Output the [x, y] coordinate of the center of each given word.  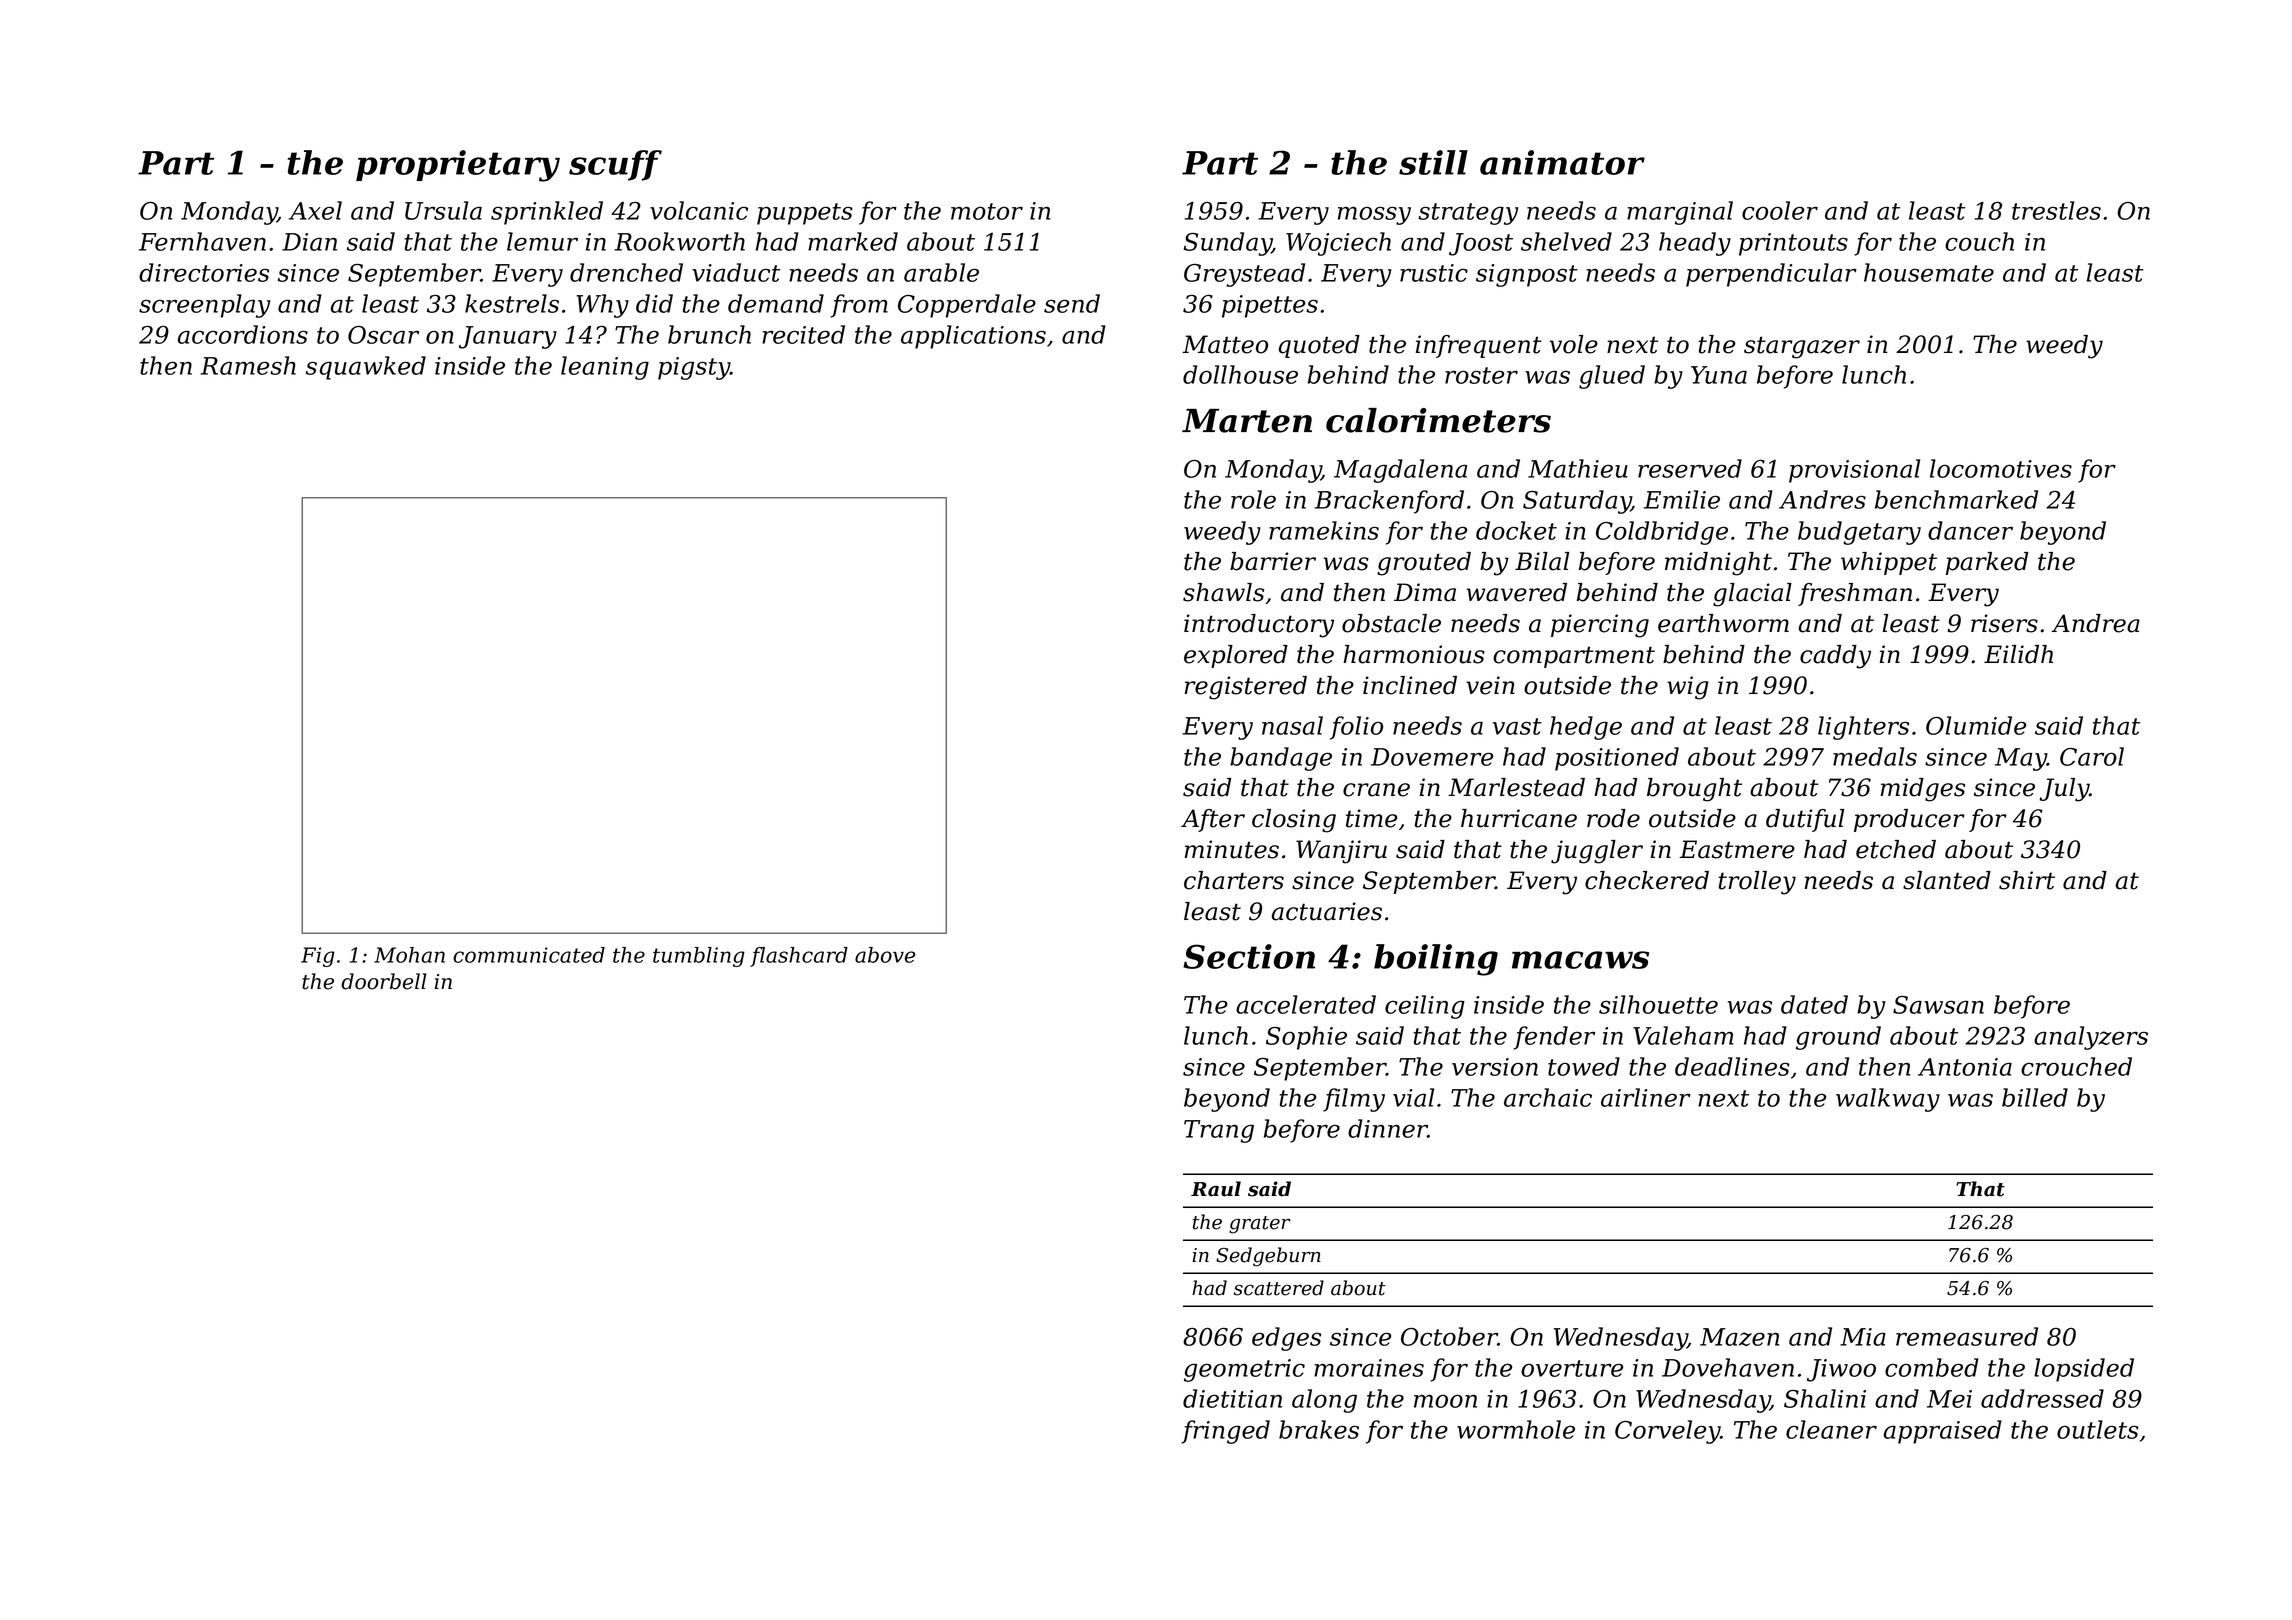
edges [1286, 1339]
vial [1413, 1097]
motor [987, 211]
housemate [1929, 272]
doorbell [384, 981]
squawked [366, 368]
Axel [315, 210]
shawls [1223, 592]
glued [1612, 377]
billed [2035, 1097]
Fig [318, 957]
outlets [2098, 1429]
